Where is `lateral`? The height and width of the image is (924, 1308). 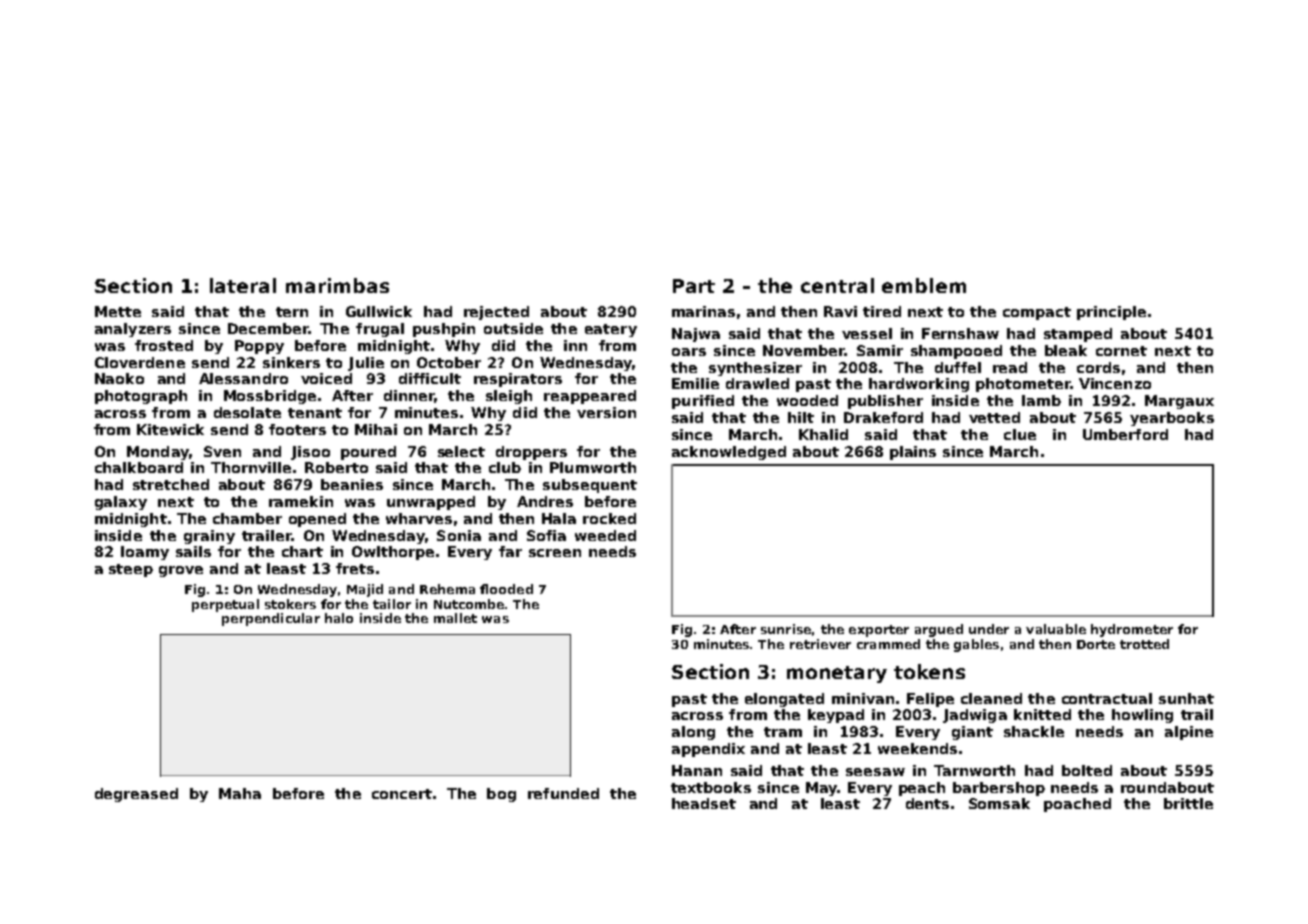
lateral is located at coordinates (243, 285).
